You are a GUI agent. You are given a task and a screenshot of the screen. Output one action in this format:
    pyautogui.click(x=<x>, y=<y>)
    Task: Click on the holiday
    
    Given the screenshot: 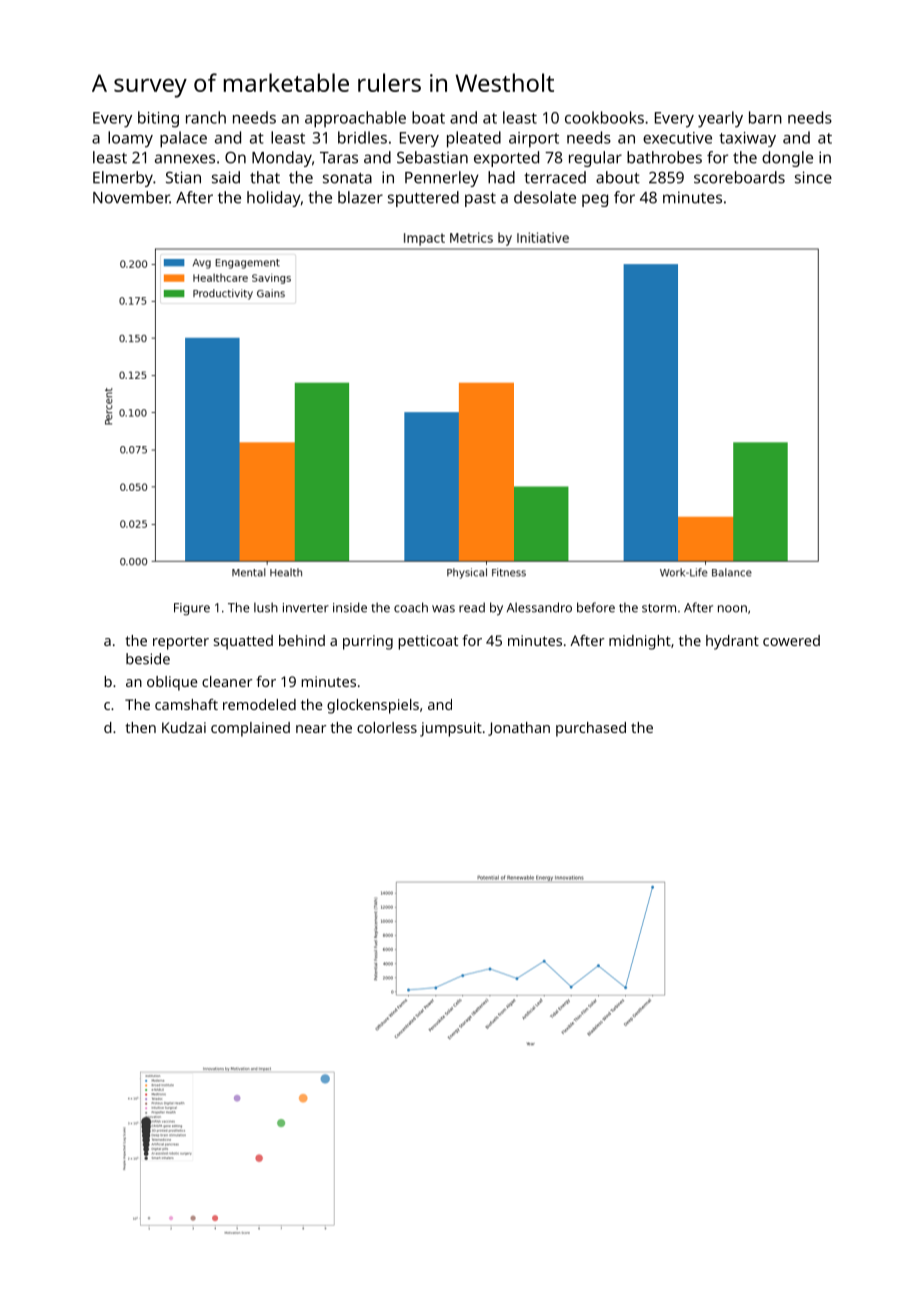 What is the action you would take?
    pyautogui.click(x=274, y=199)
